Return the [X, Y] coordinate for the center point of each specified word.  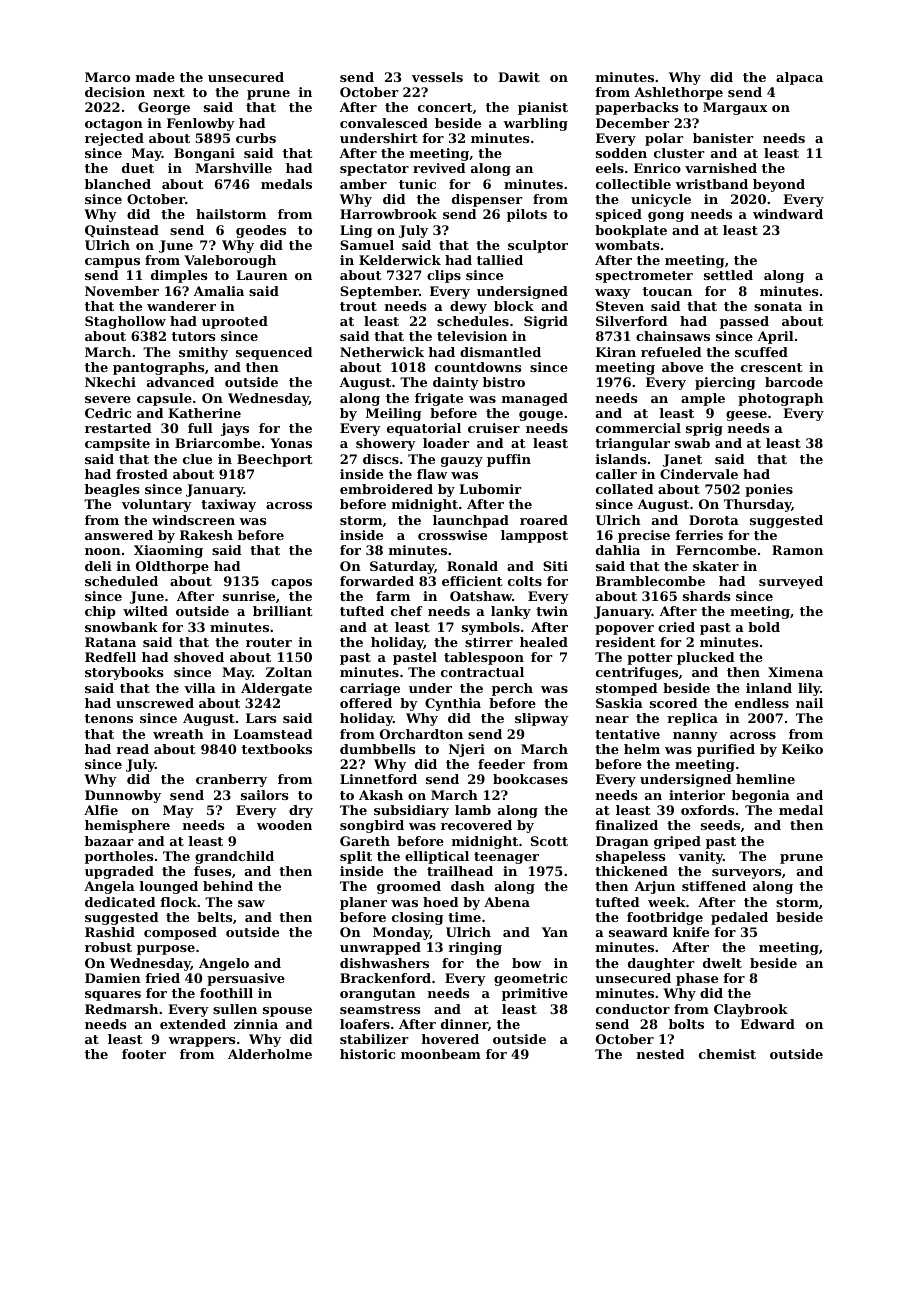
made [155, 77]
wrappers [201, 1042]
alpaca [799, 78]
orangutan [378, 995]
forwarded [377, 581]
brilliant [283, 611]
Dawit [519, 77]
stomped [626, 689]
